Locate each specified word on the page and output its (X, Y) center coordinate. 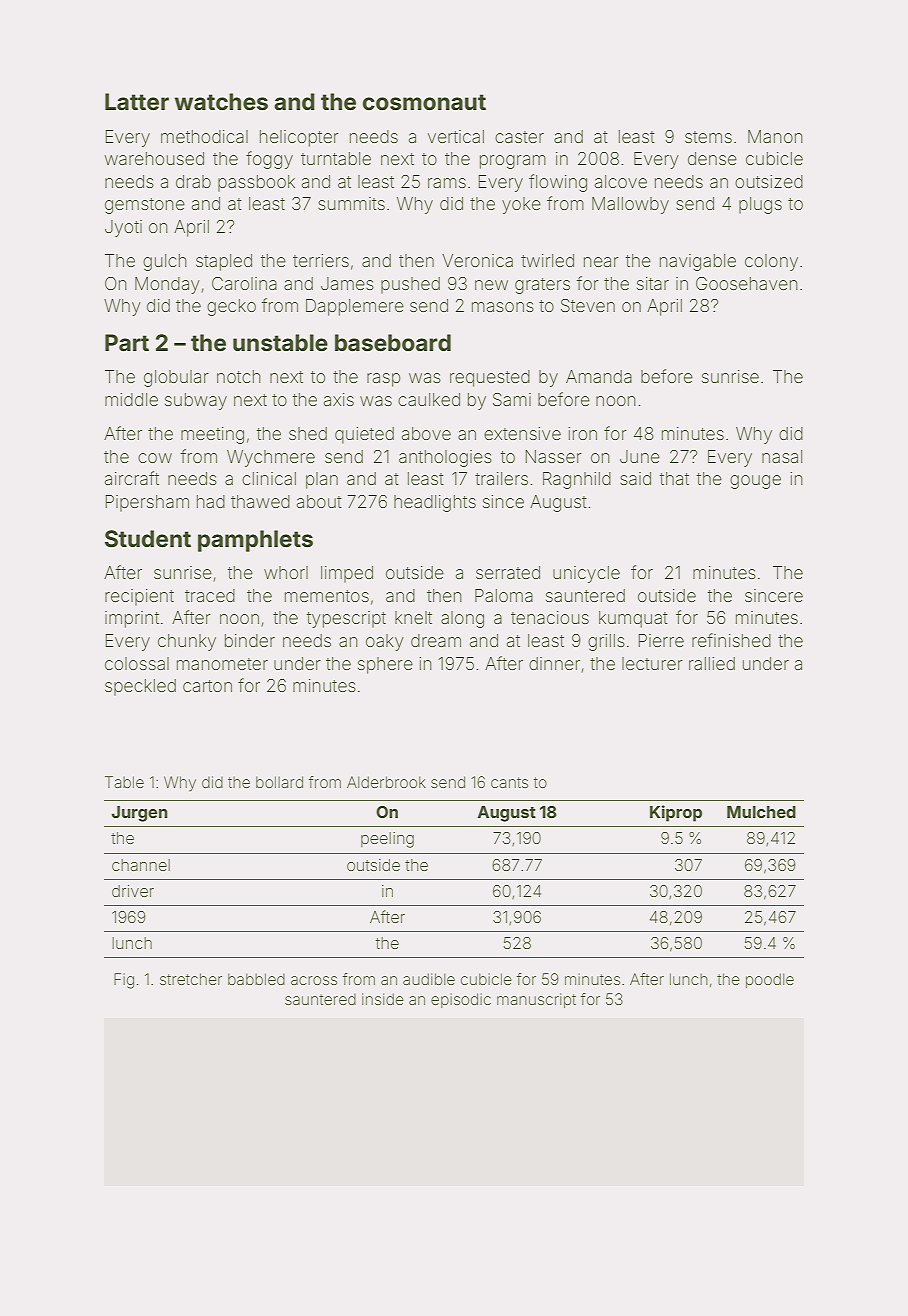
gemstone (145, 206)
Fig (124, 981)
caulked (429, 399)
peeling (387, 840)
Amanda (599, 376)
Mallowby (630, 205)
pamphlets (255, 541)
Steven (588, 305)
